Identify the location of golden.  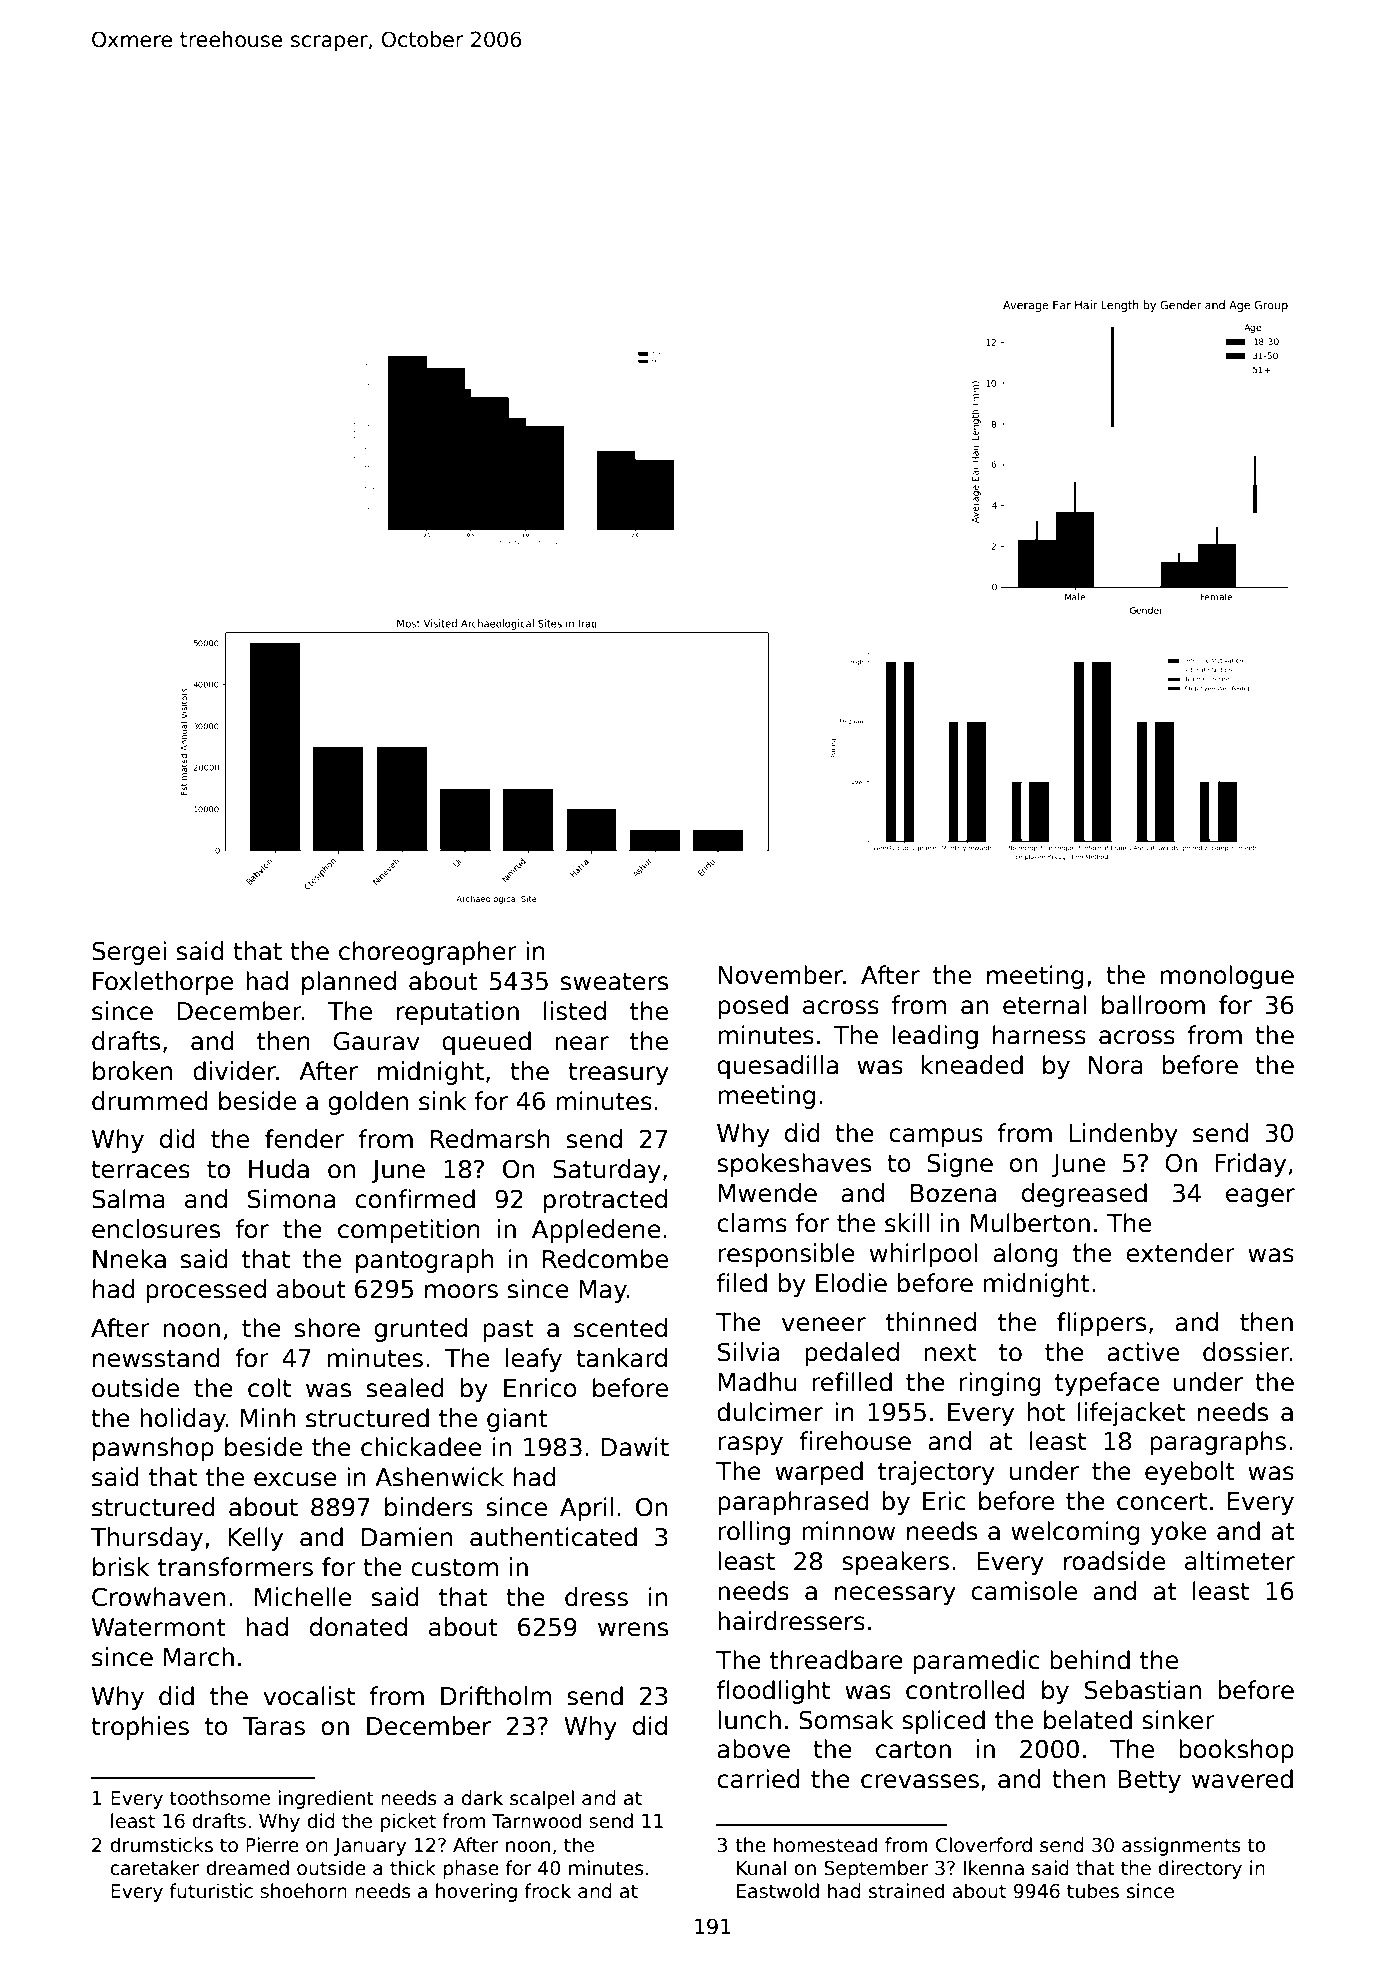
(368, 1103).
